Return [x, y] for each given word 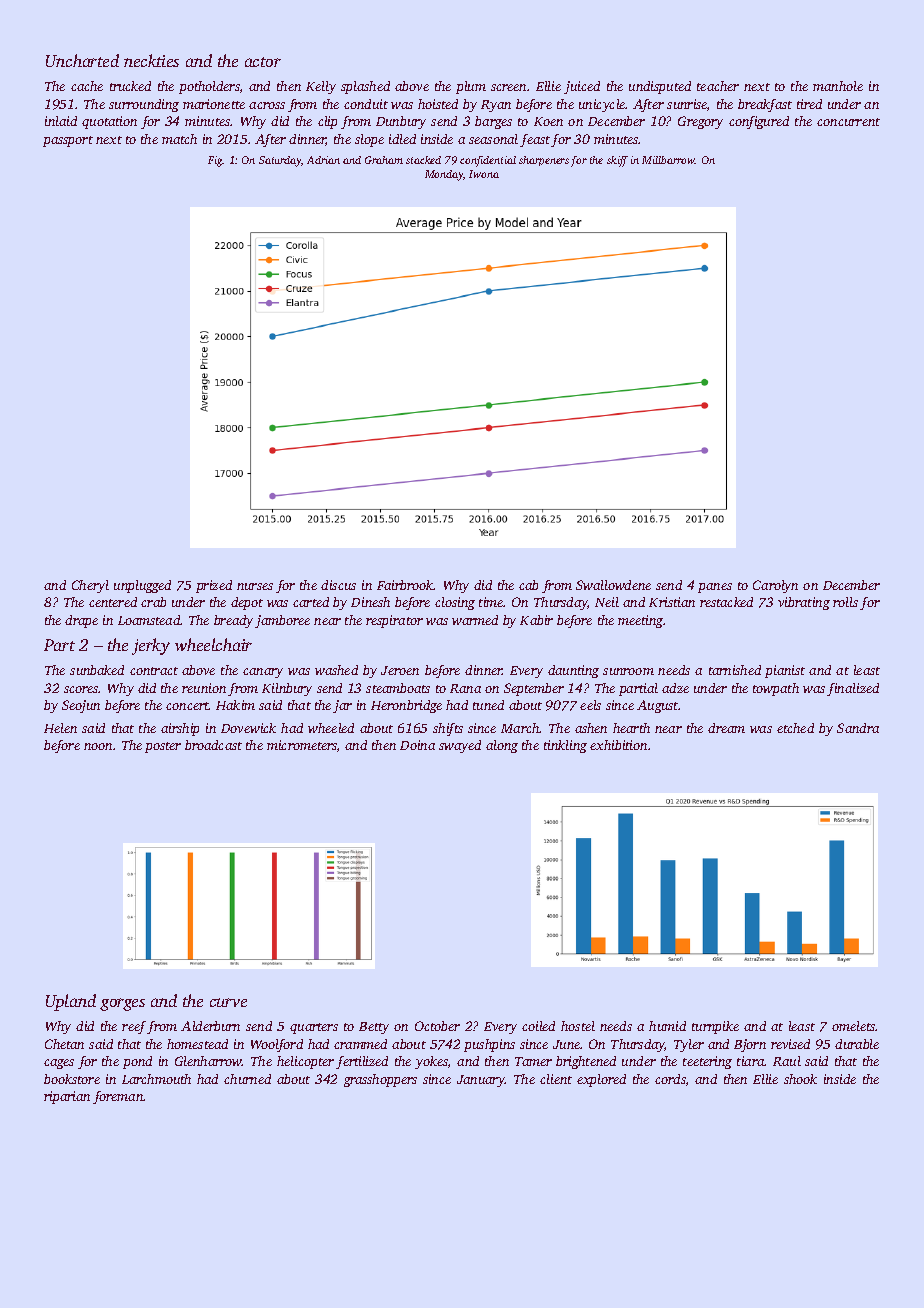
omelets [854, 1026]
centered [113, 602]
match [179, 139]
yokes [431, 1062]
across [267, 105]
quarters [314, 1028]
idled [402, 139]
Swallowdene [613, 585]
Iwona [484, 174]
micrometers [302, 745]
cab [528, 585]
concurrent [848, 122]
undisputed [660, 87]
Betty [374, 1028]
